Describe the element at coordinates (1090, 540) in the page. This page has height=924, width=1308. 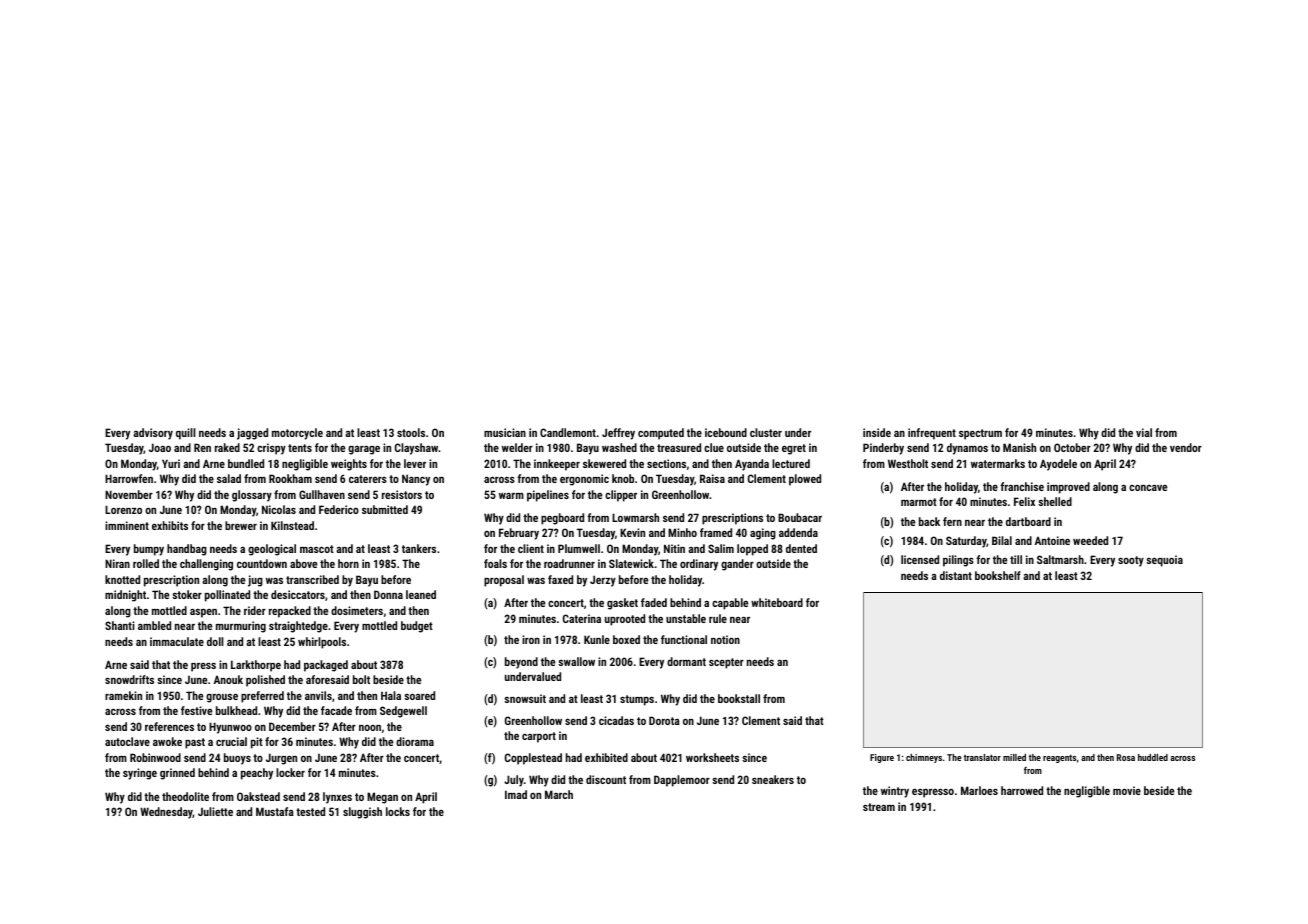
I see `weeded` at that location.
